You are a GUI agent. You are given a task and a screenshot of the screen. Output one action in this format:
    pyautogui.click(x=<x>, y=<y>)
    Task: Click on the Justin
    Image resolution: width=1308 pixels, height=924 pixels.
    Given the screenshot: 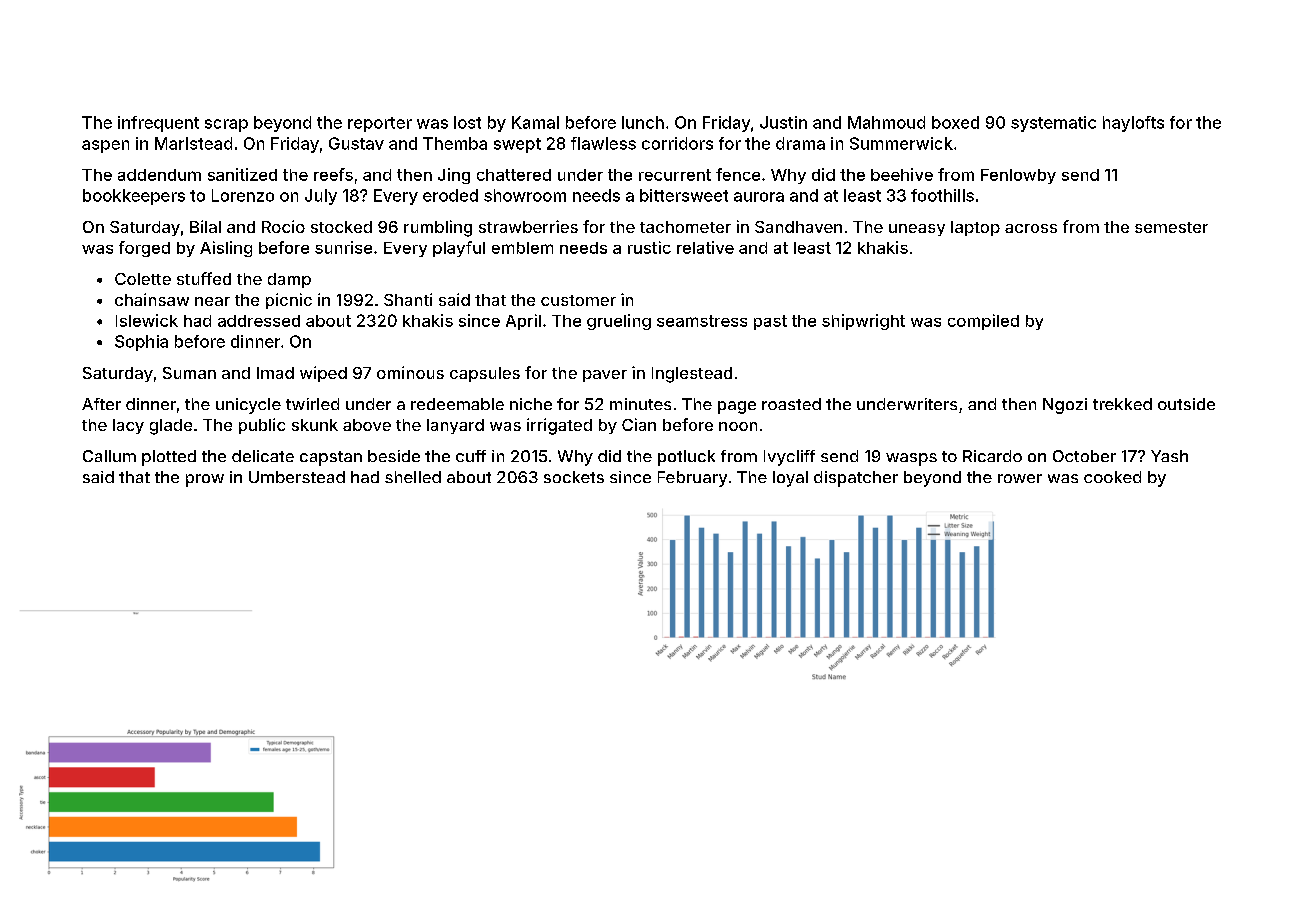 What is the action you would take?
    pyautogui.click(x=783, y=122)
